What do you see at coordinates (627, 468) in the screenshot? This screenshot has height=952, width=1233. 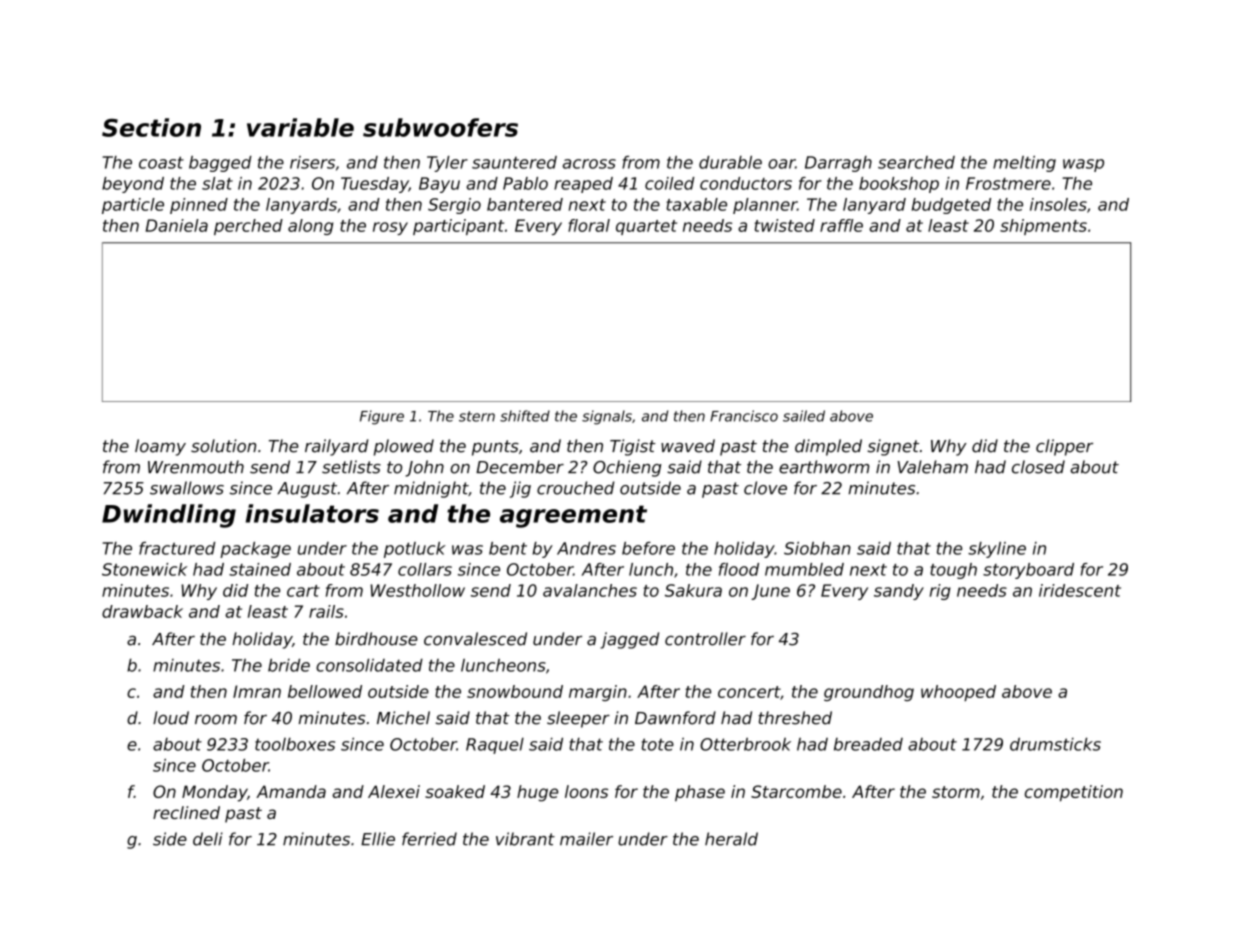 I see `Ochieng` at bounding box center [627, 468].
